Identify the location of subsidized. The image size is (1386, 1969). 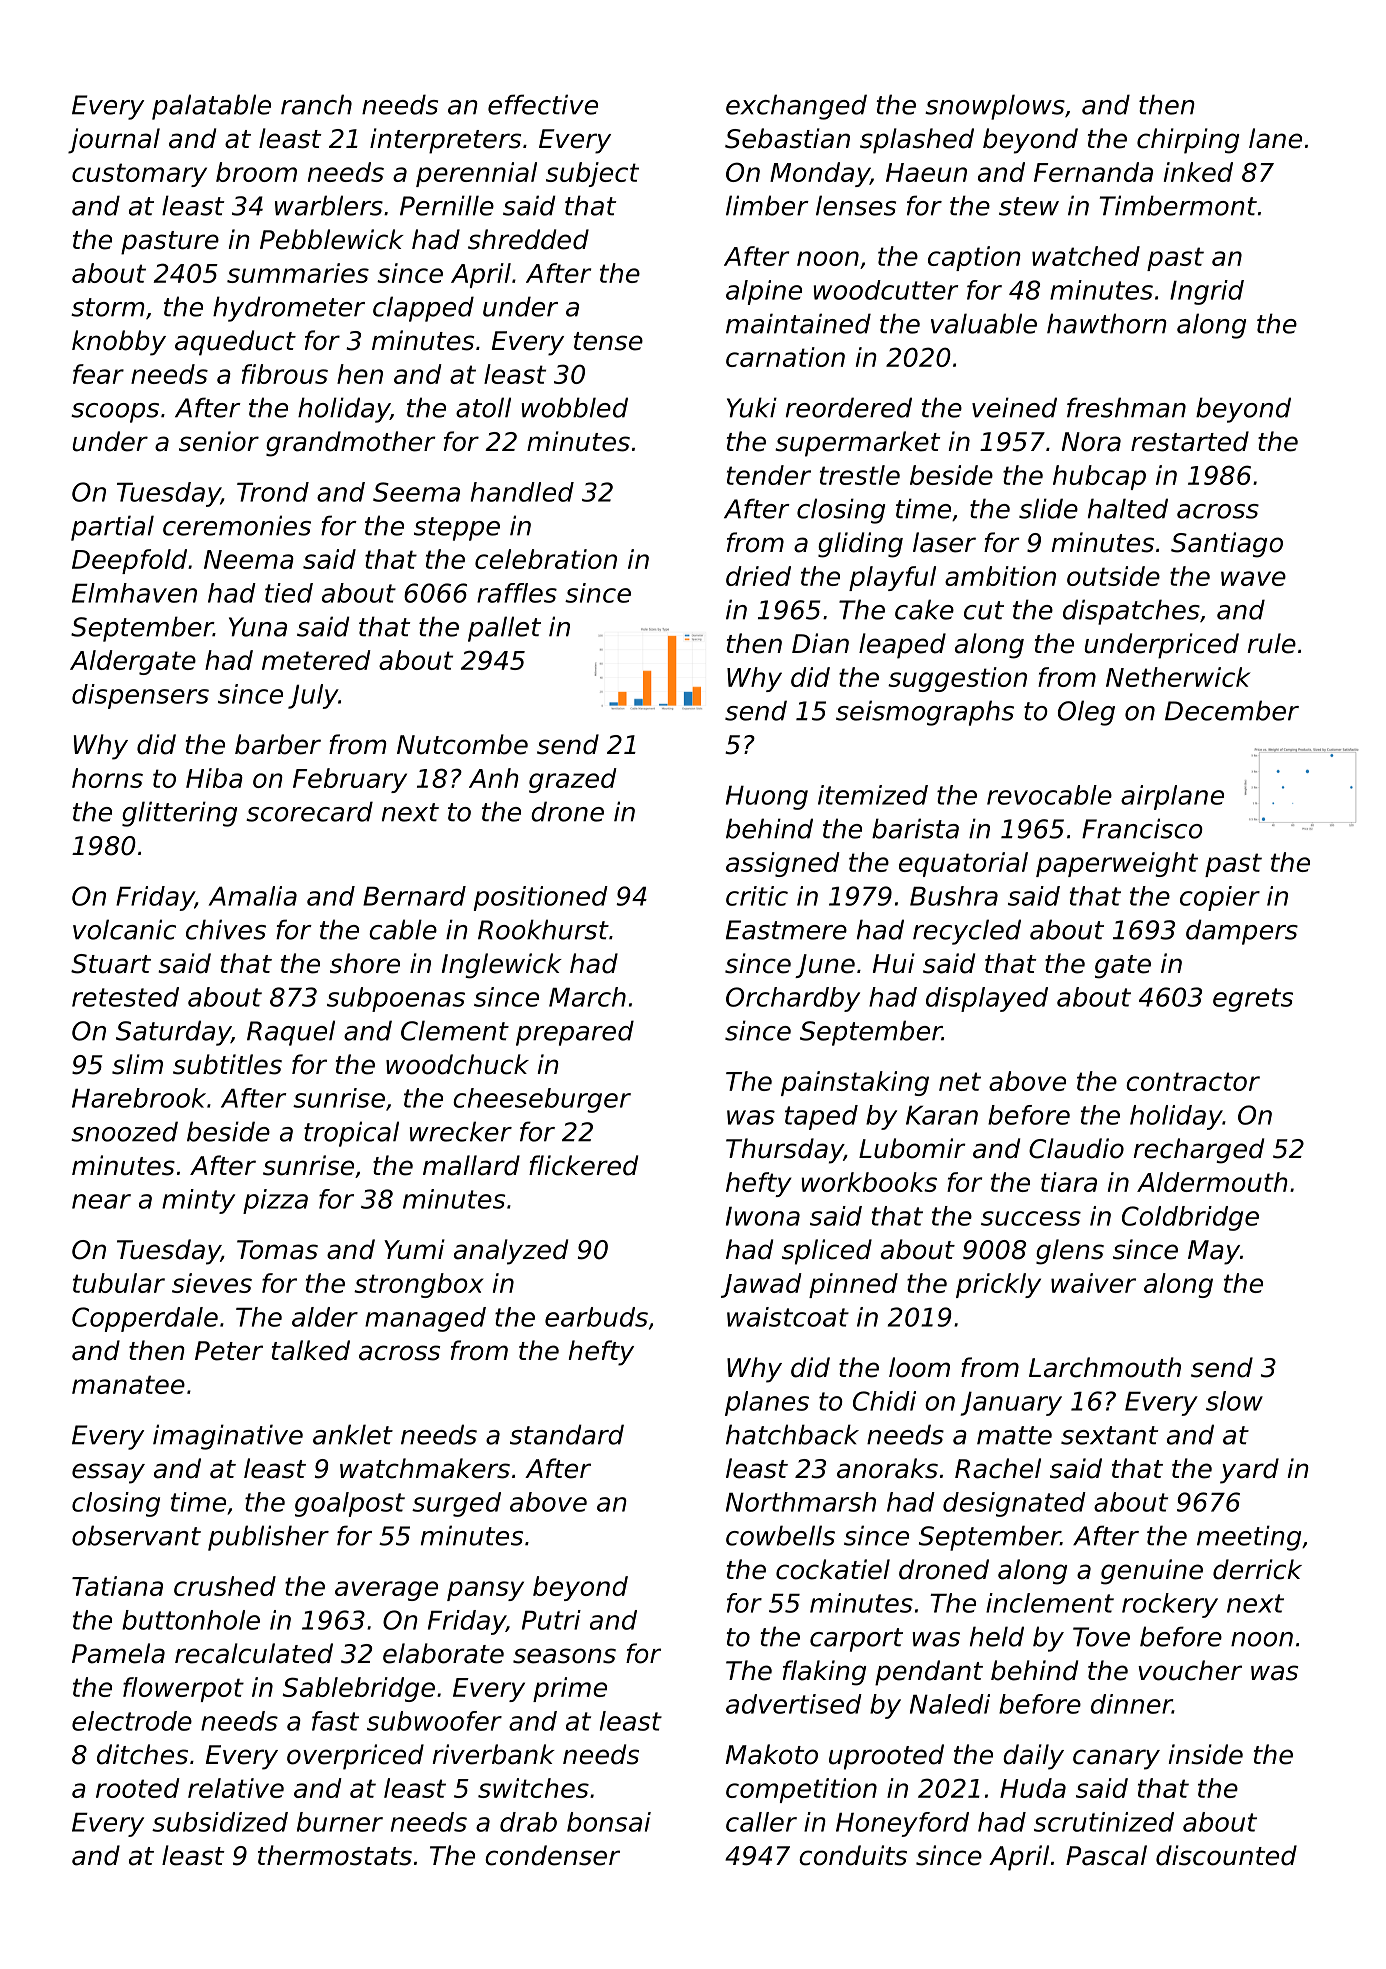
(220, 1822).
